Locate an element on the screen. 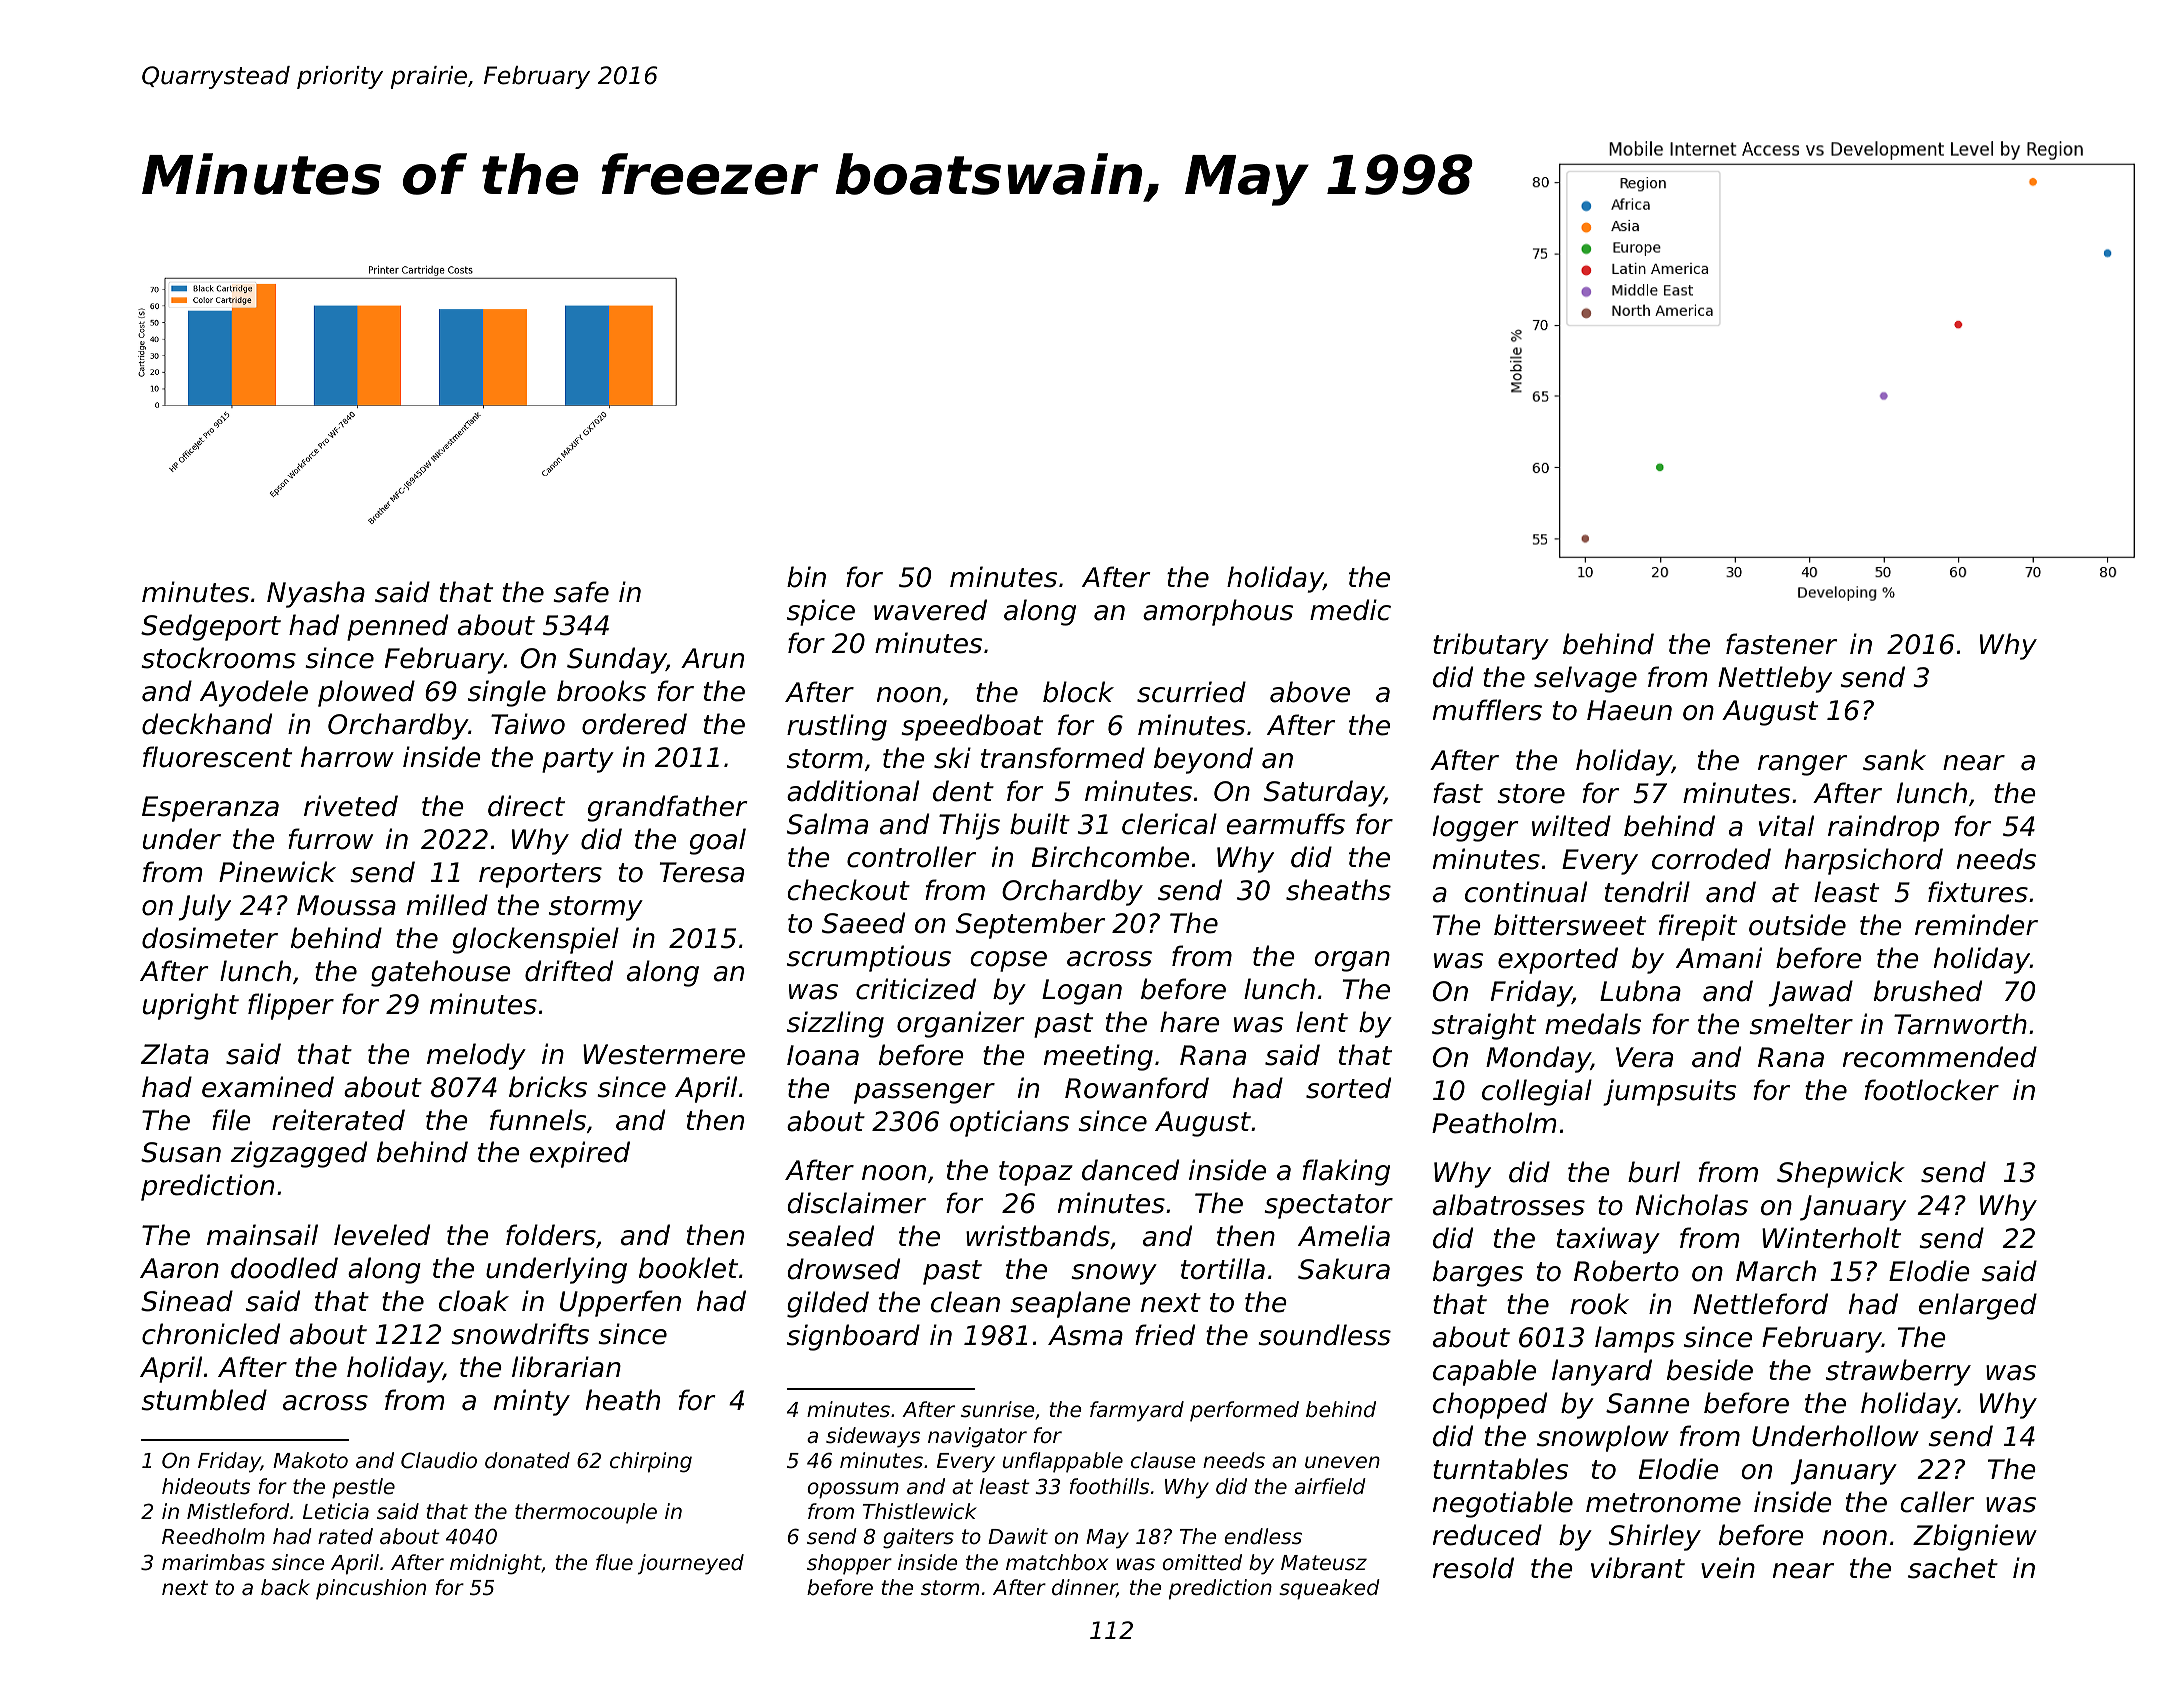 The width and height of the screenshot is (2178, 1683). Sedgeport is located at coordinates (211, 627).
